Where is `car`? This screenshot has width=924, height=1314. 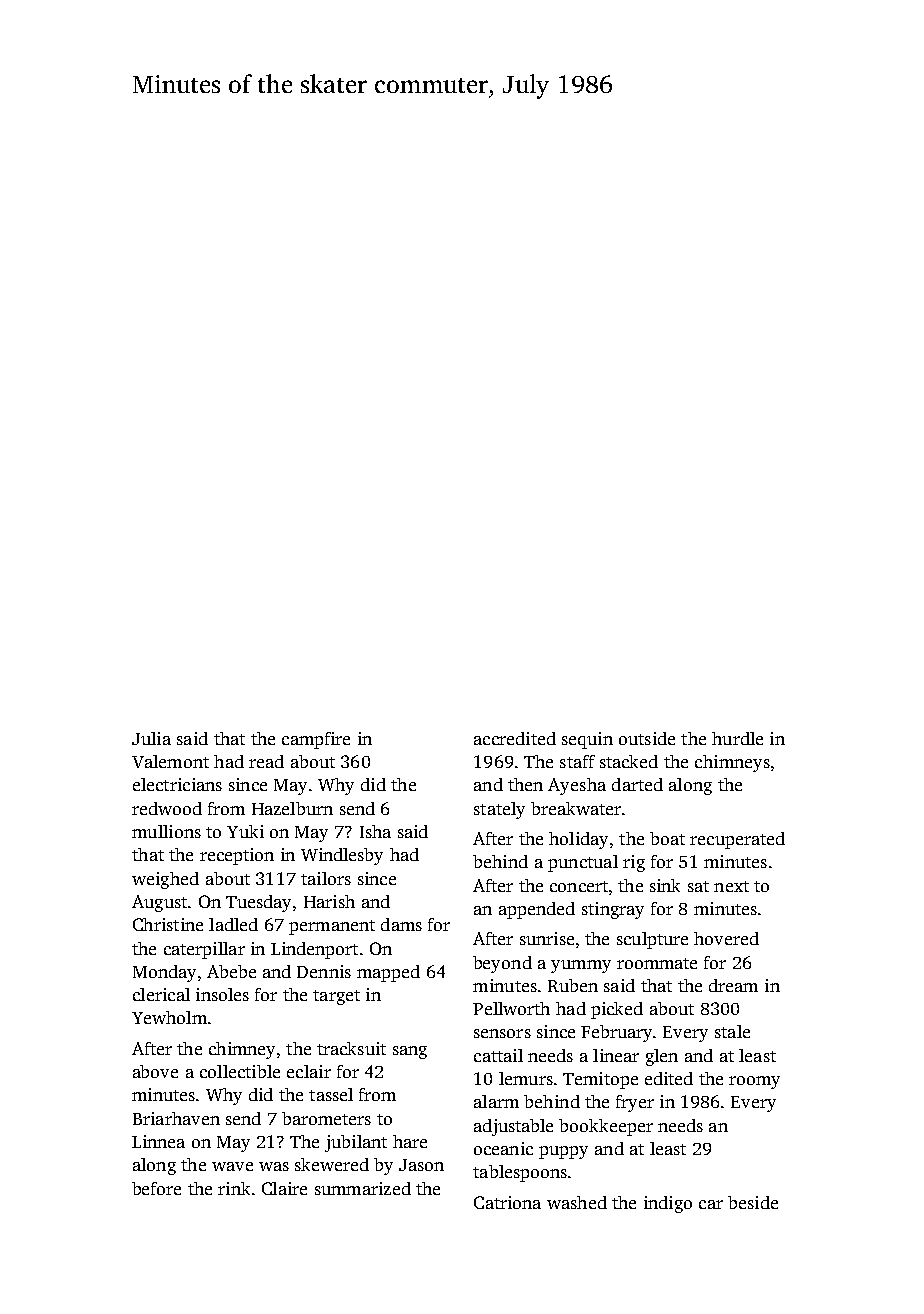
car is located at coordinates (711, 1204).
